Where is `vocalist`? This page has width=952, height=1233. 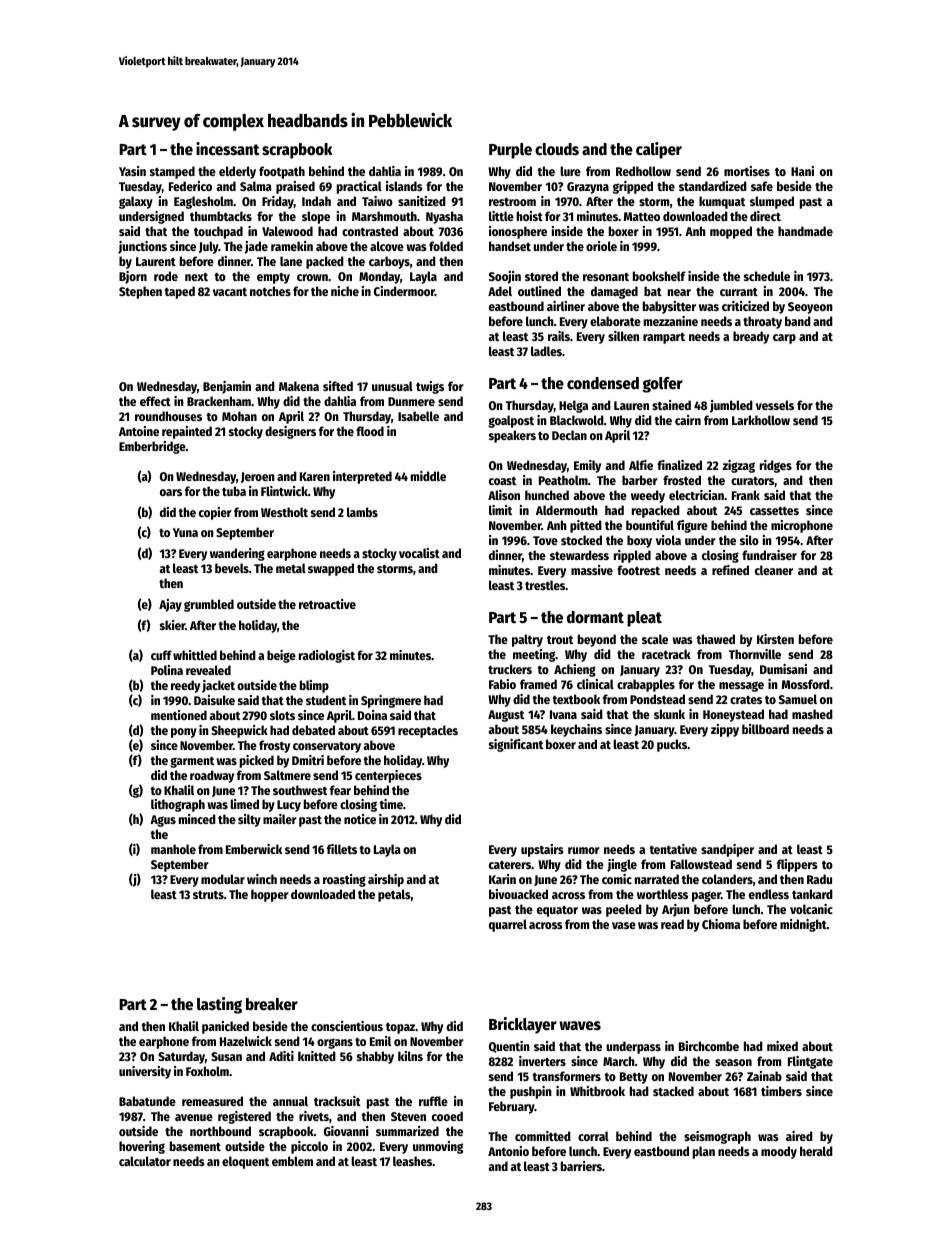 vocalist is located at coordinates (419, 553).
